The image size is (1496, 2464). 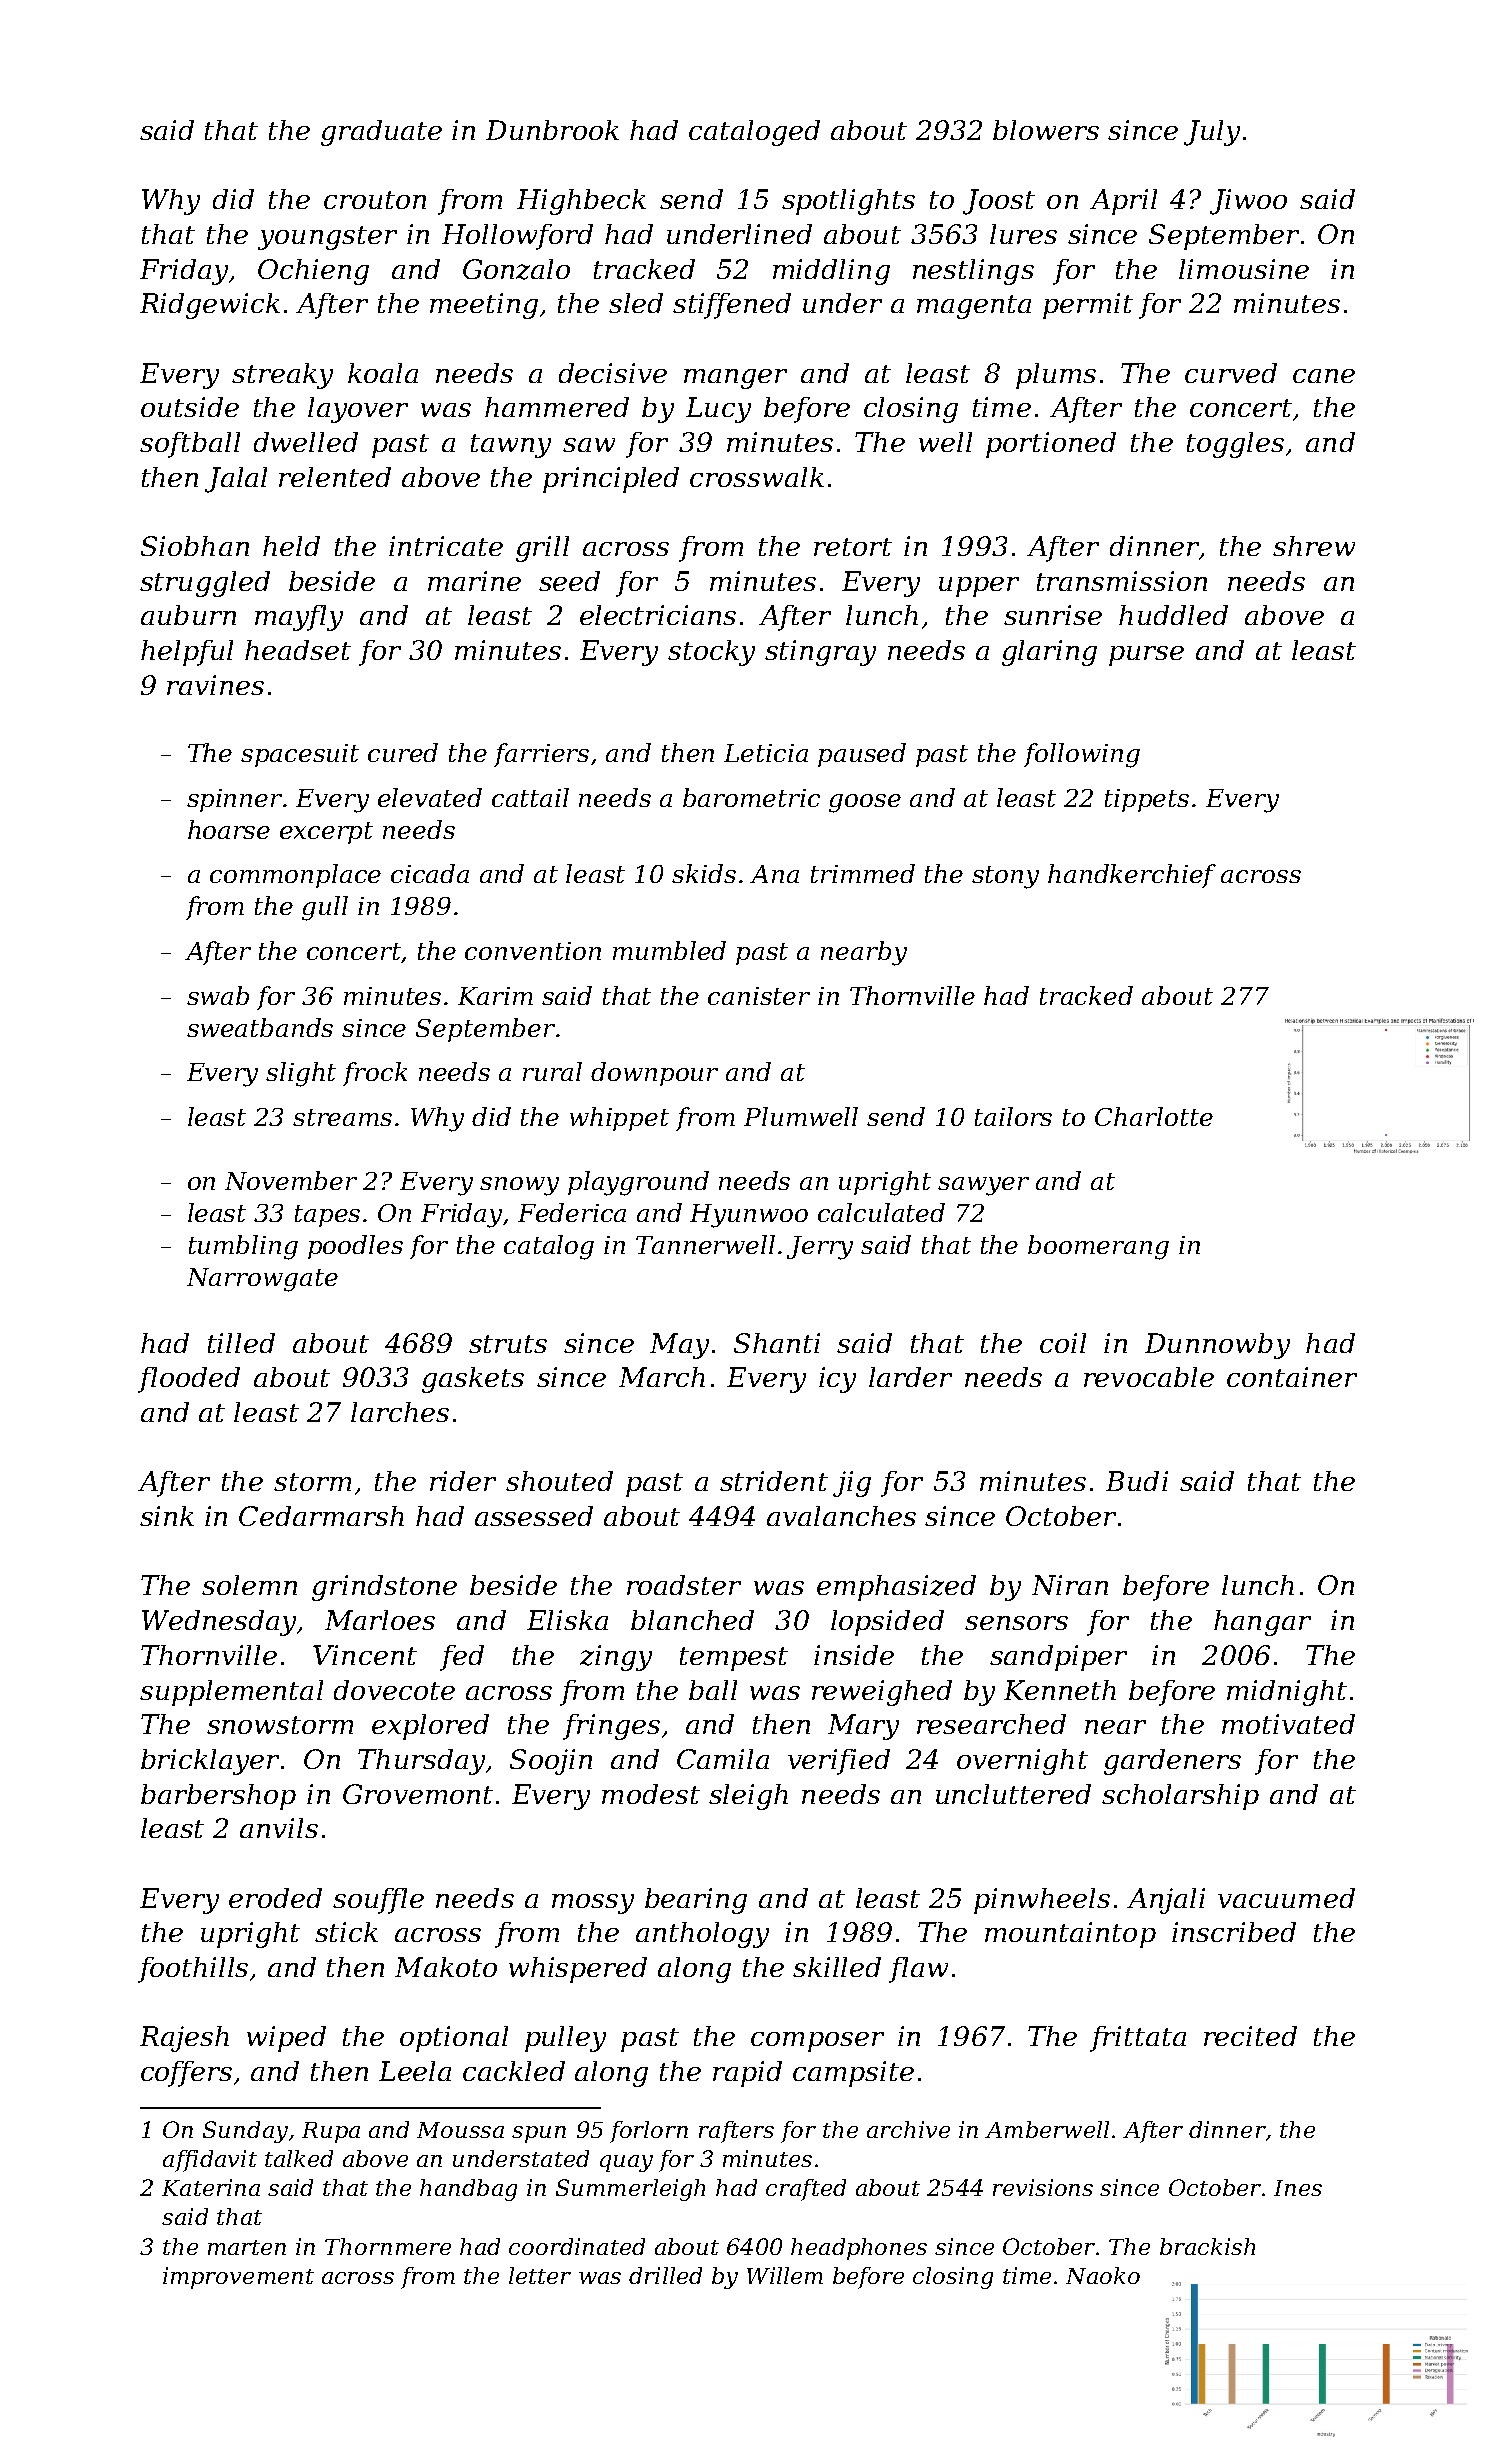 What do you see at coordinates (1013, 1116) in the screenshot?
I see `tailors` at bounding box center [1013, 1116].
